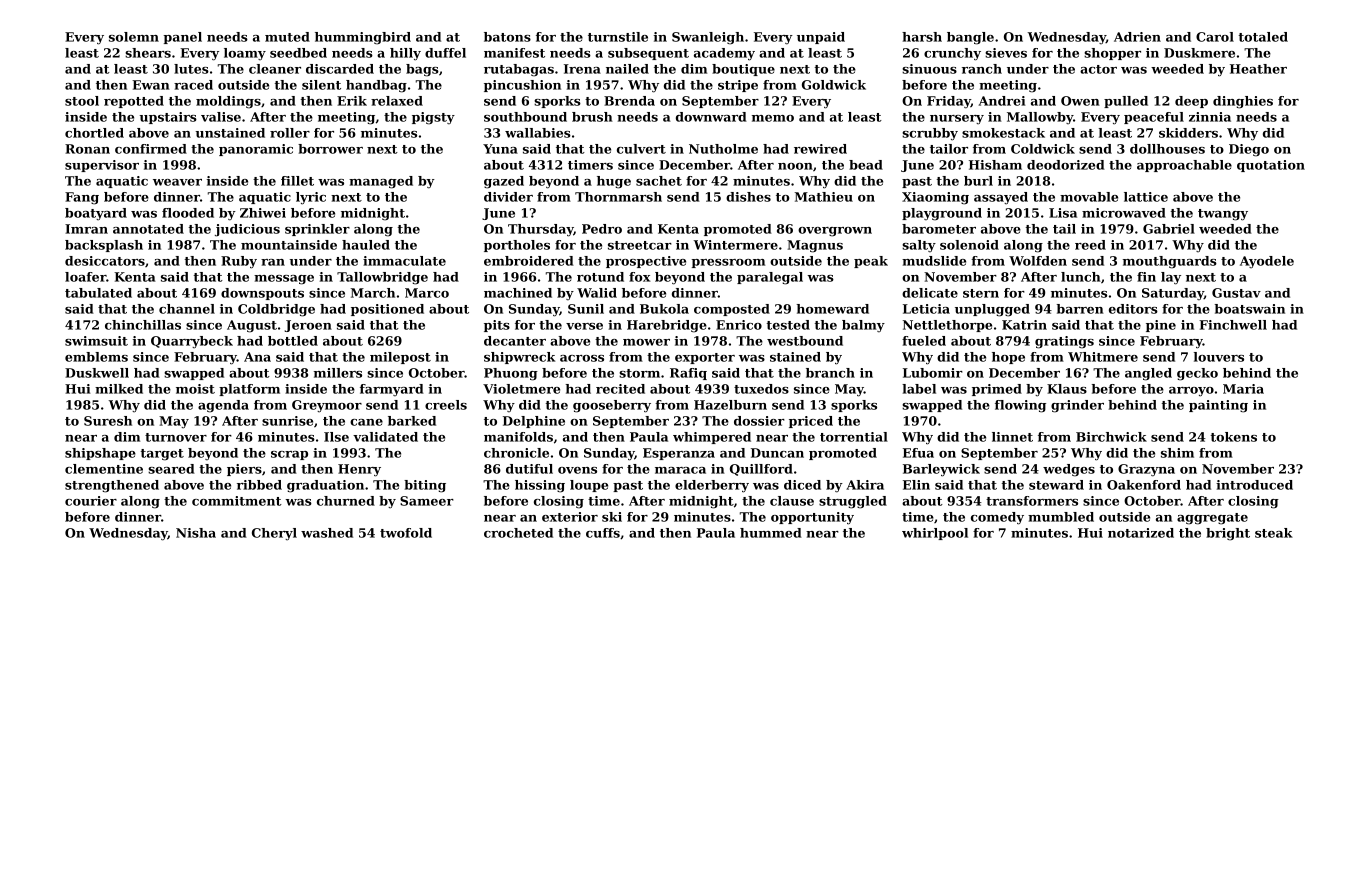 Image resolution: width=1372 pixels, height=887 pixels. I want to click on gooseberry, so click(612, 406).
